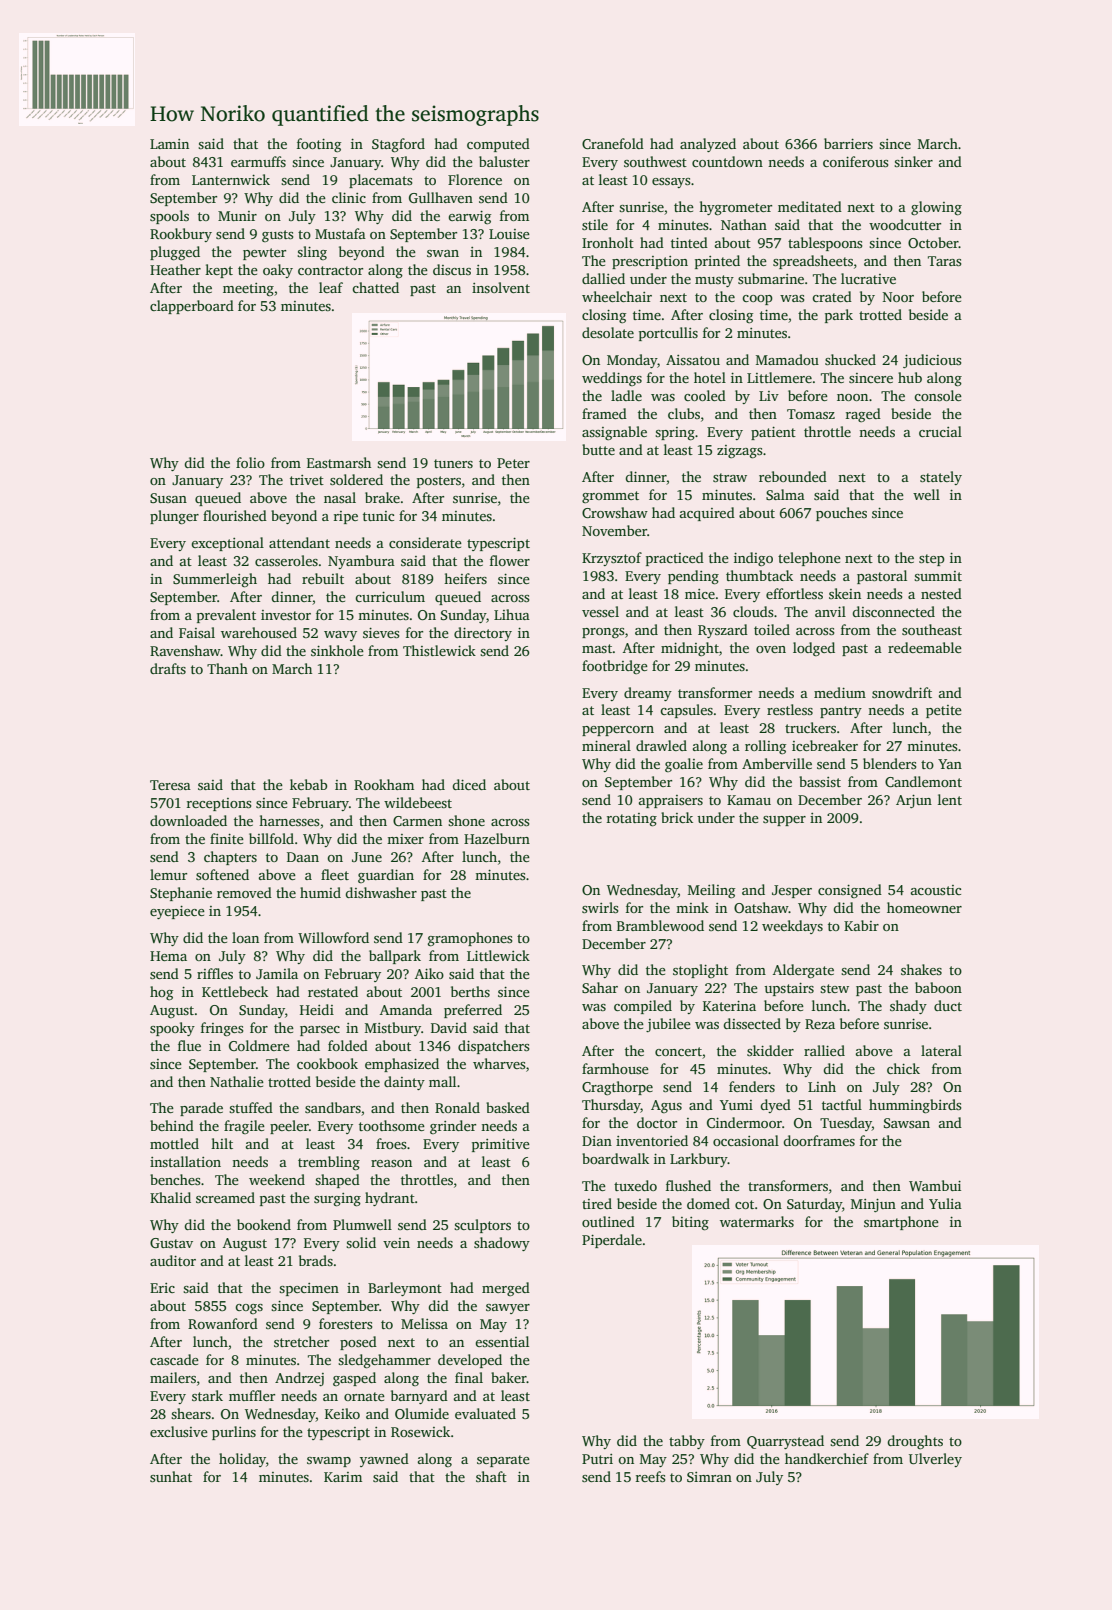  What do you see at coordinates (603, 278) in the screenshot?
I see `dallied` at bounding box center [603, 278].
